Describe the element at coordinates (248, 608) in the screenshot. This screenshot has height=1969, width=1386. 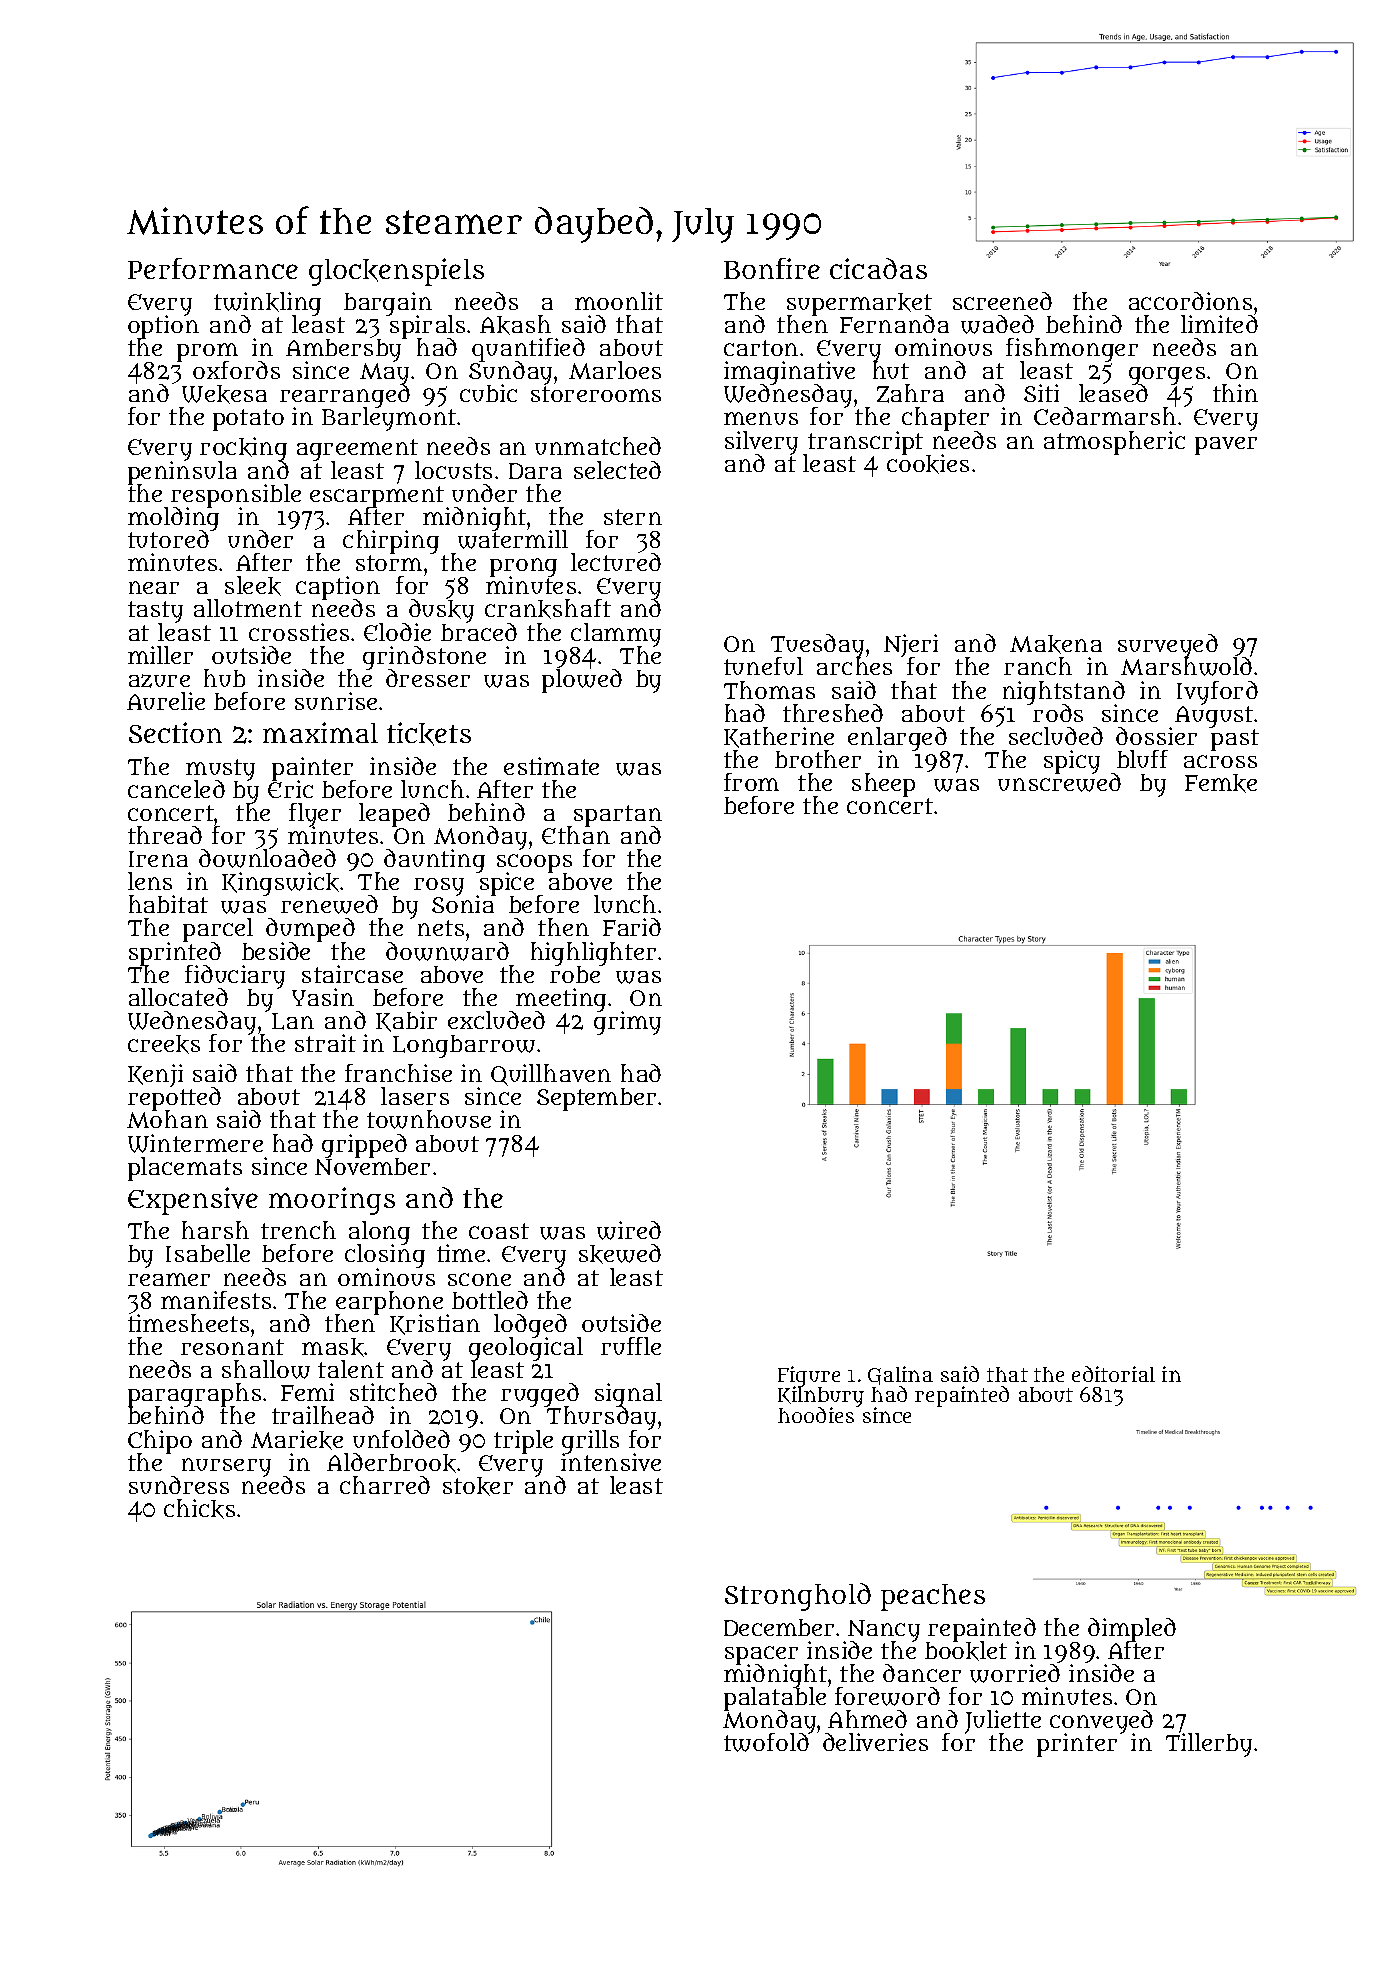
I see `allotment` at that location.
